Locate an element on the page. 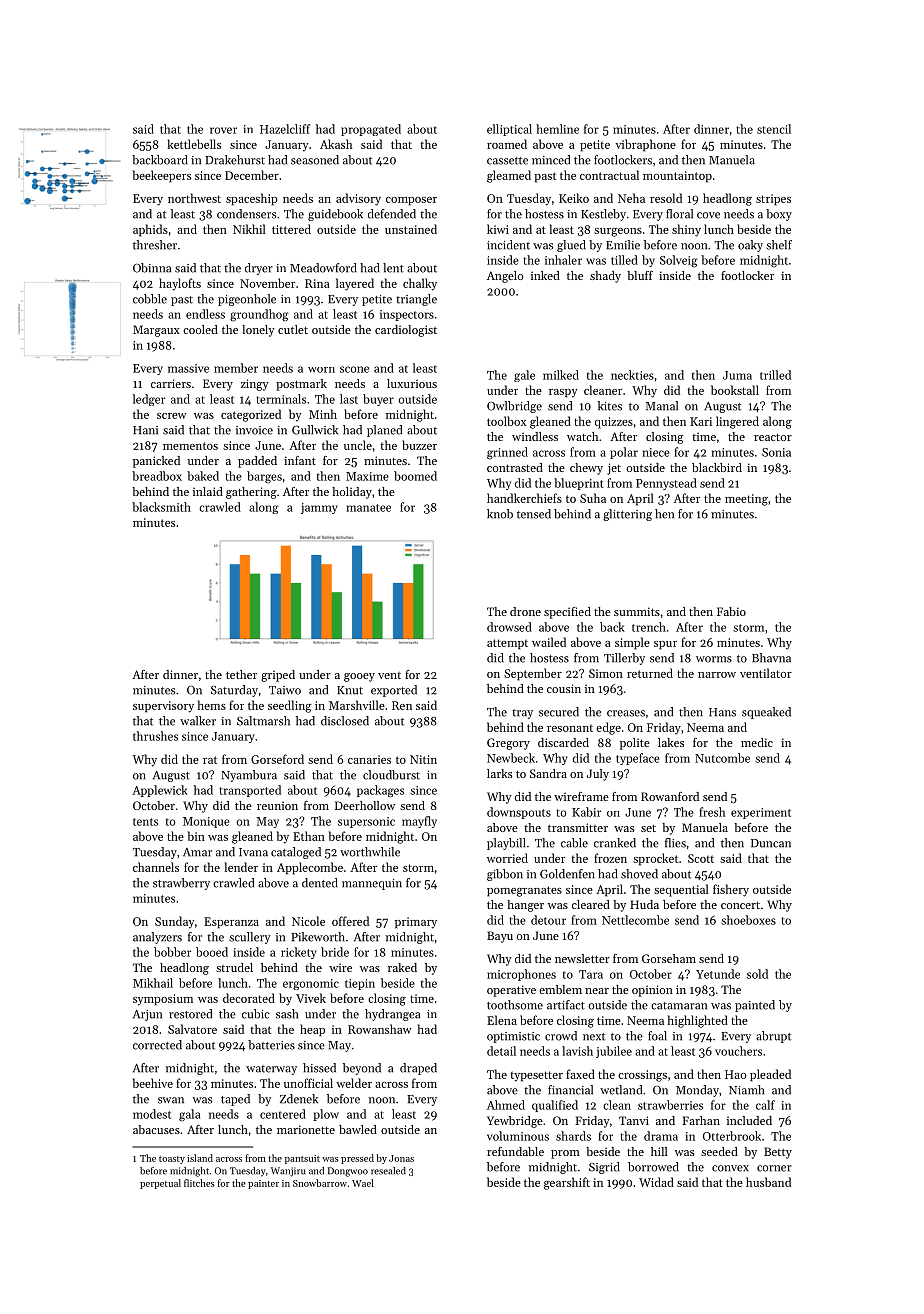  Deerhollow is located at coordinates (365, 805).
